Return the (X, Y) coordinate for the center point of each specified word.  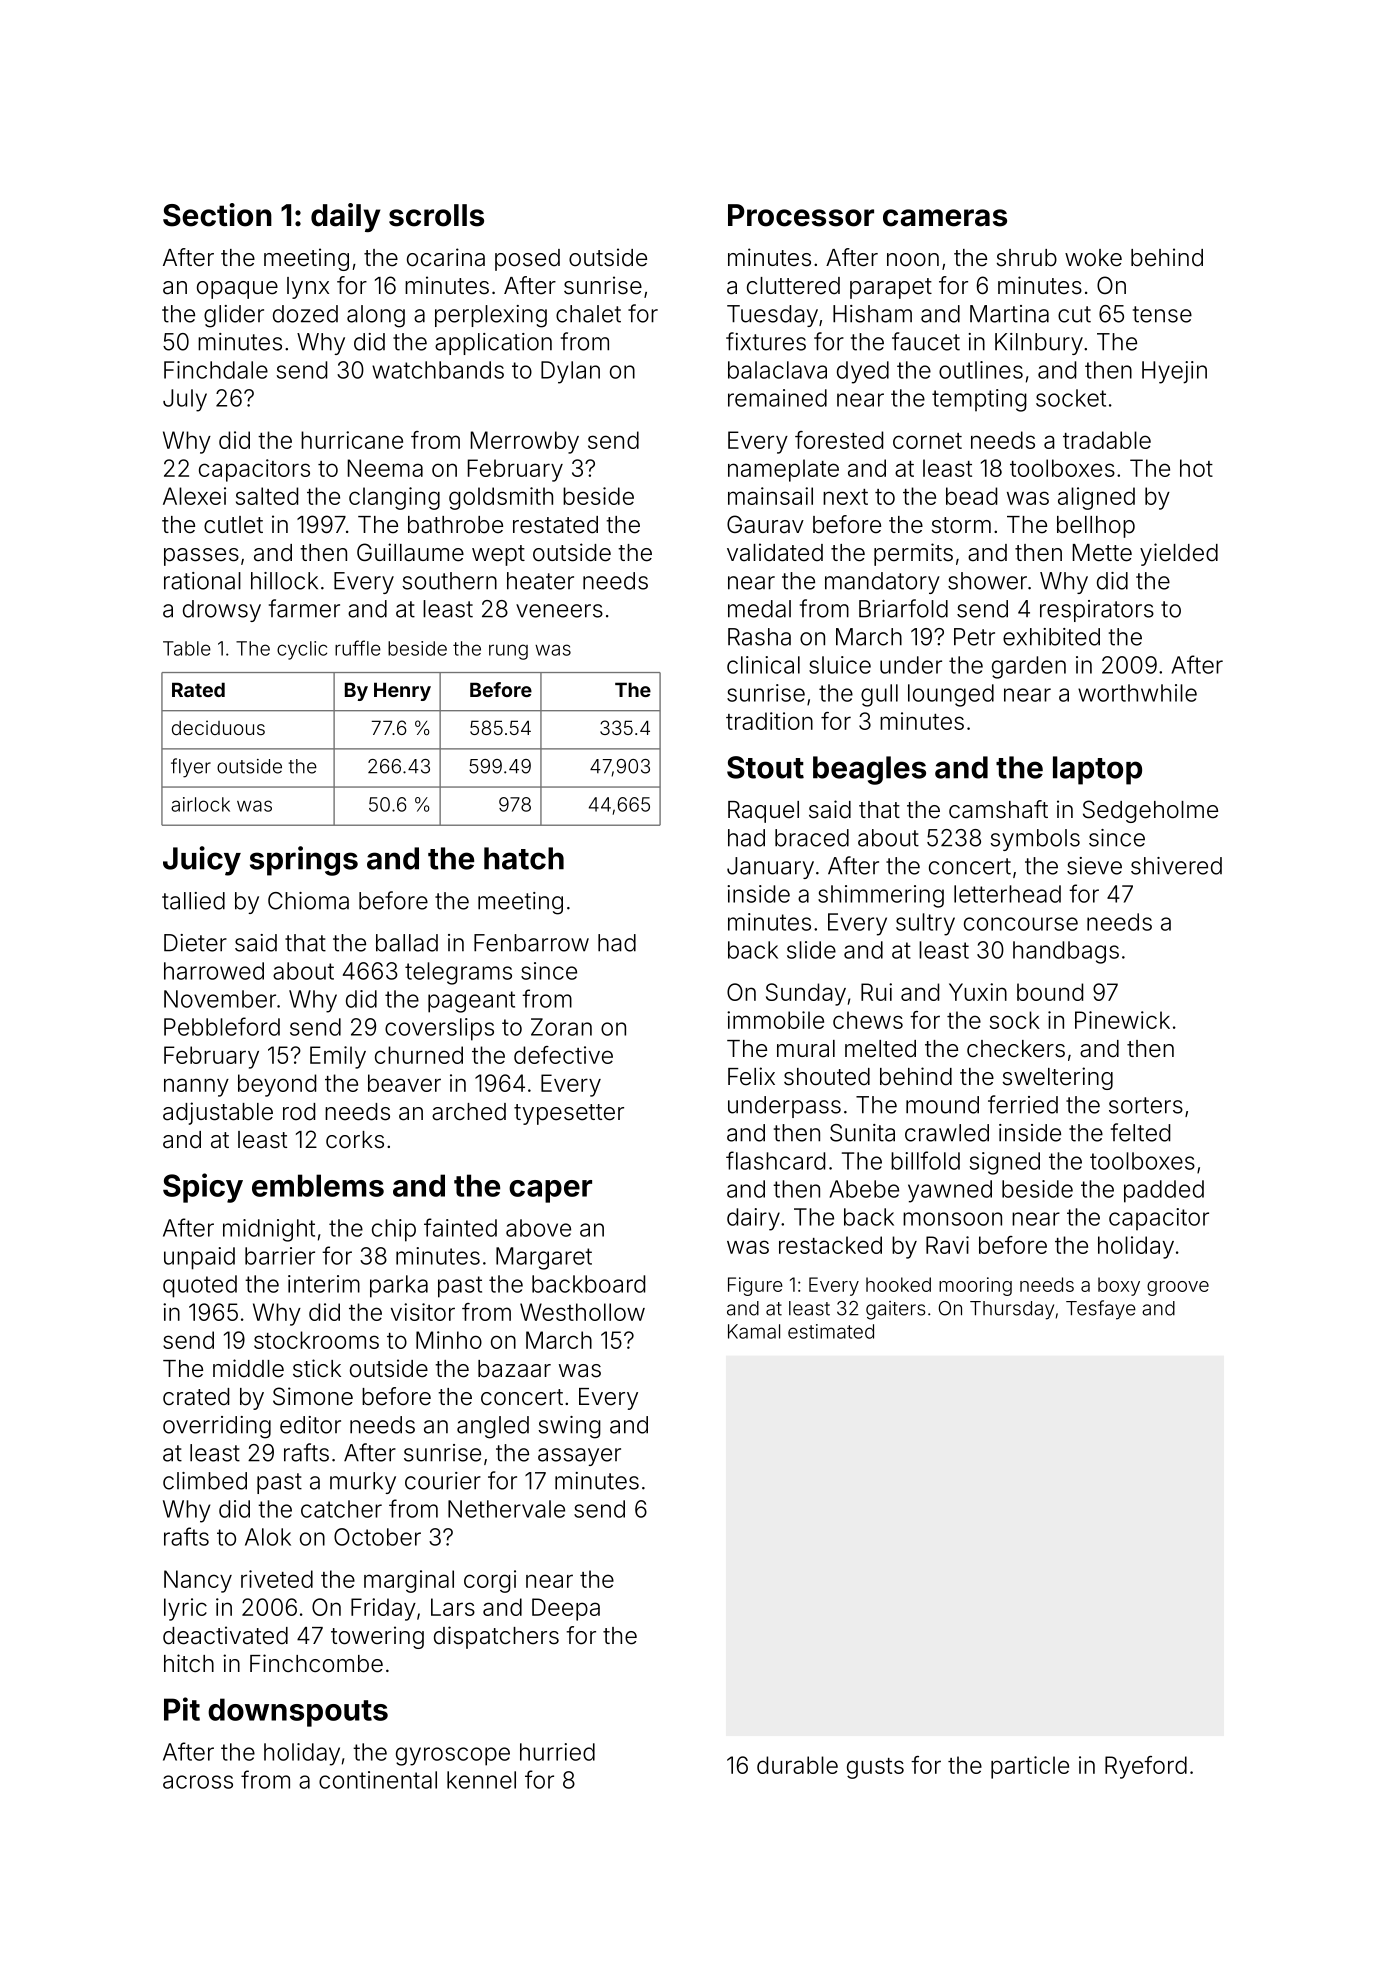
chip (394, 1230)
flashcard (775, 1160)
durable (797, 1765)
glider (234, 316)
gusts (875, 1768)
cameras (945, 218)
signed (1005, 1163)
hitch (189, 1663)
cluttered (793, 286)
